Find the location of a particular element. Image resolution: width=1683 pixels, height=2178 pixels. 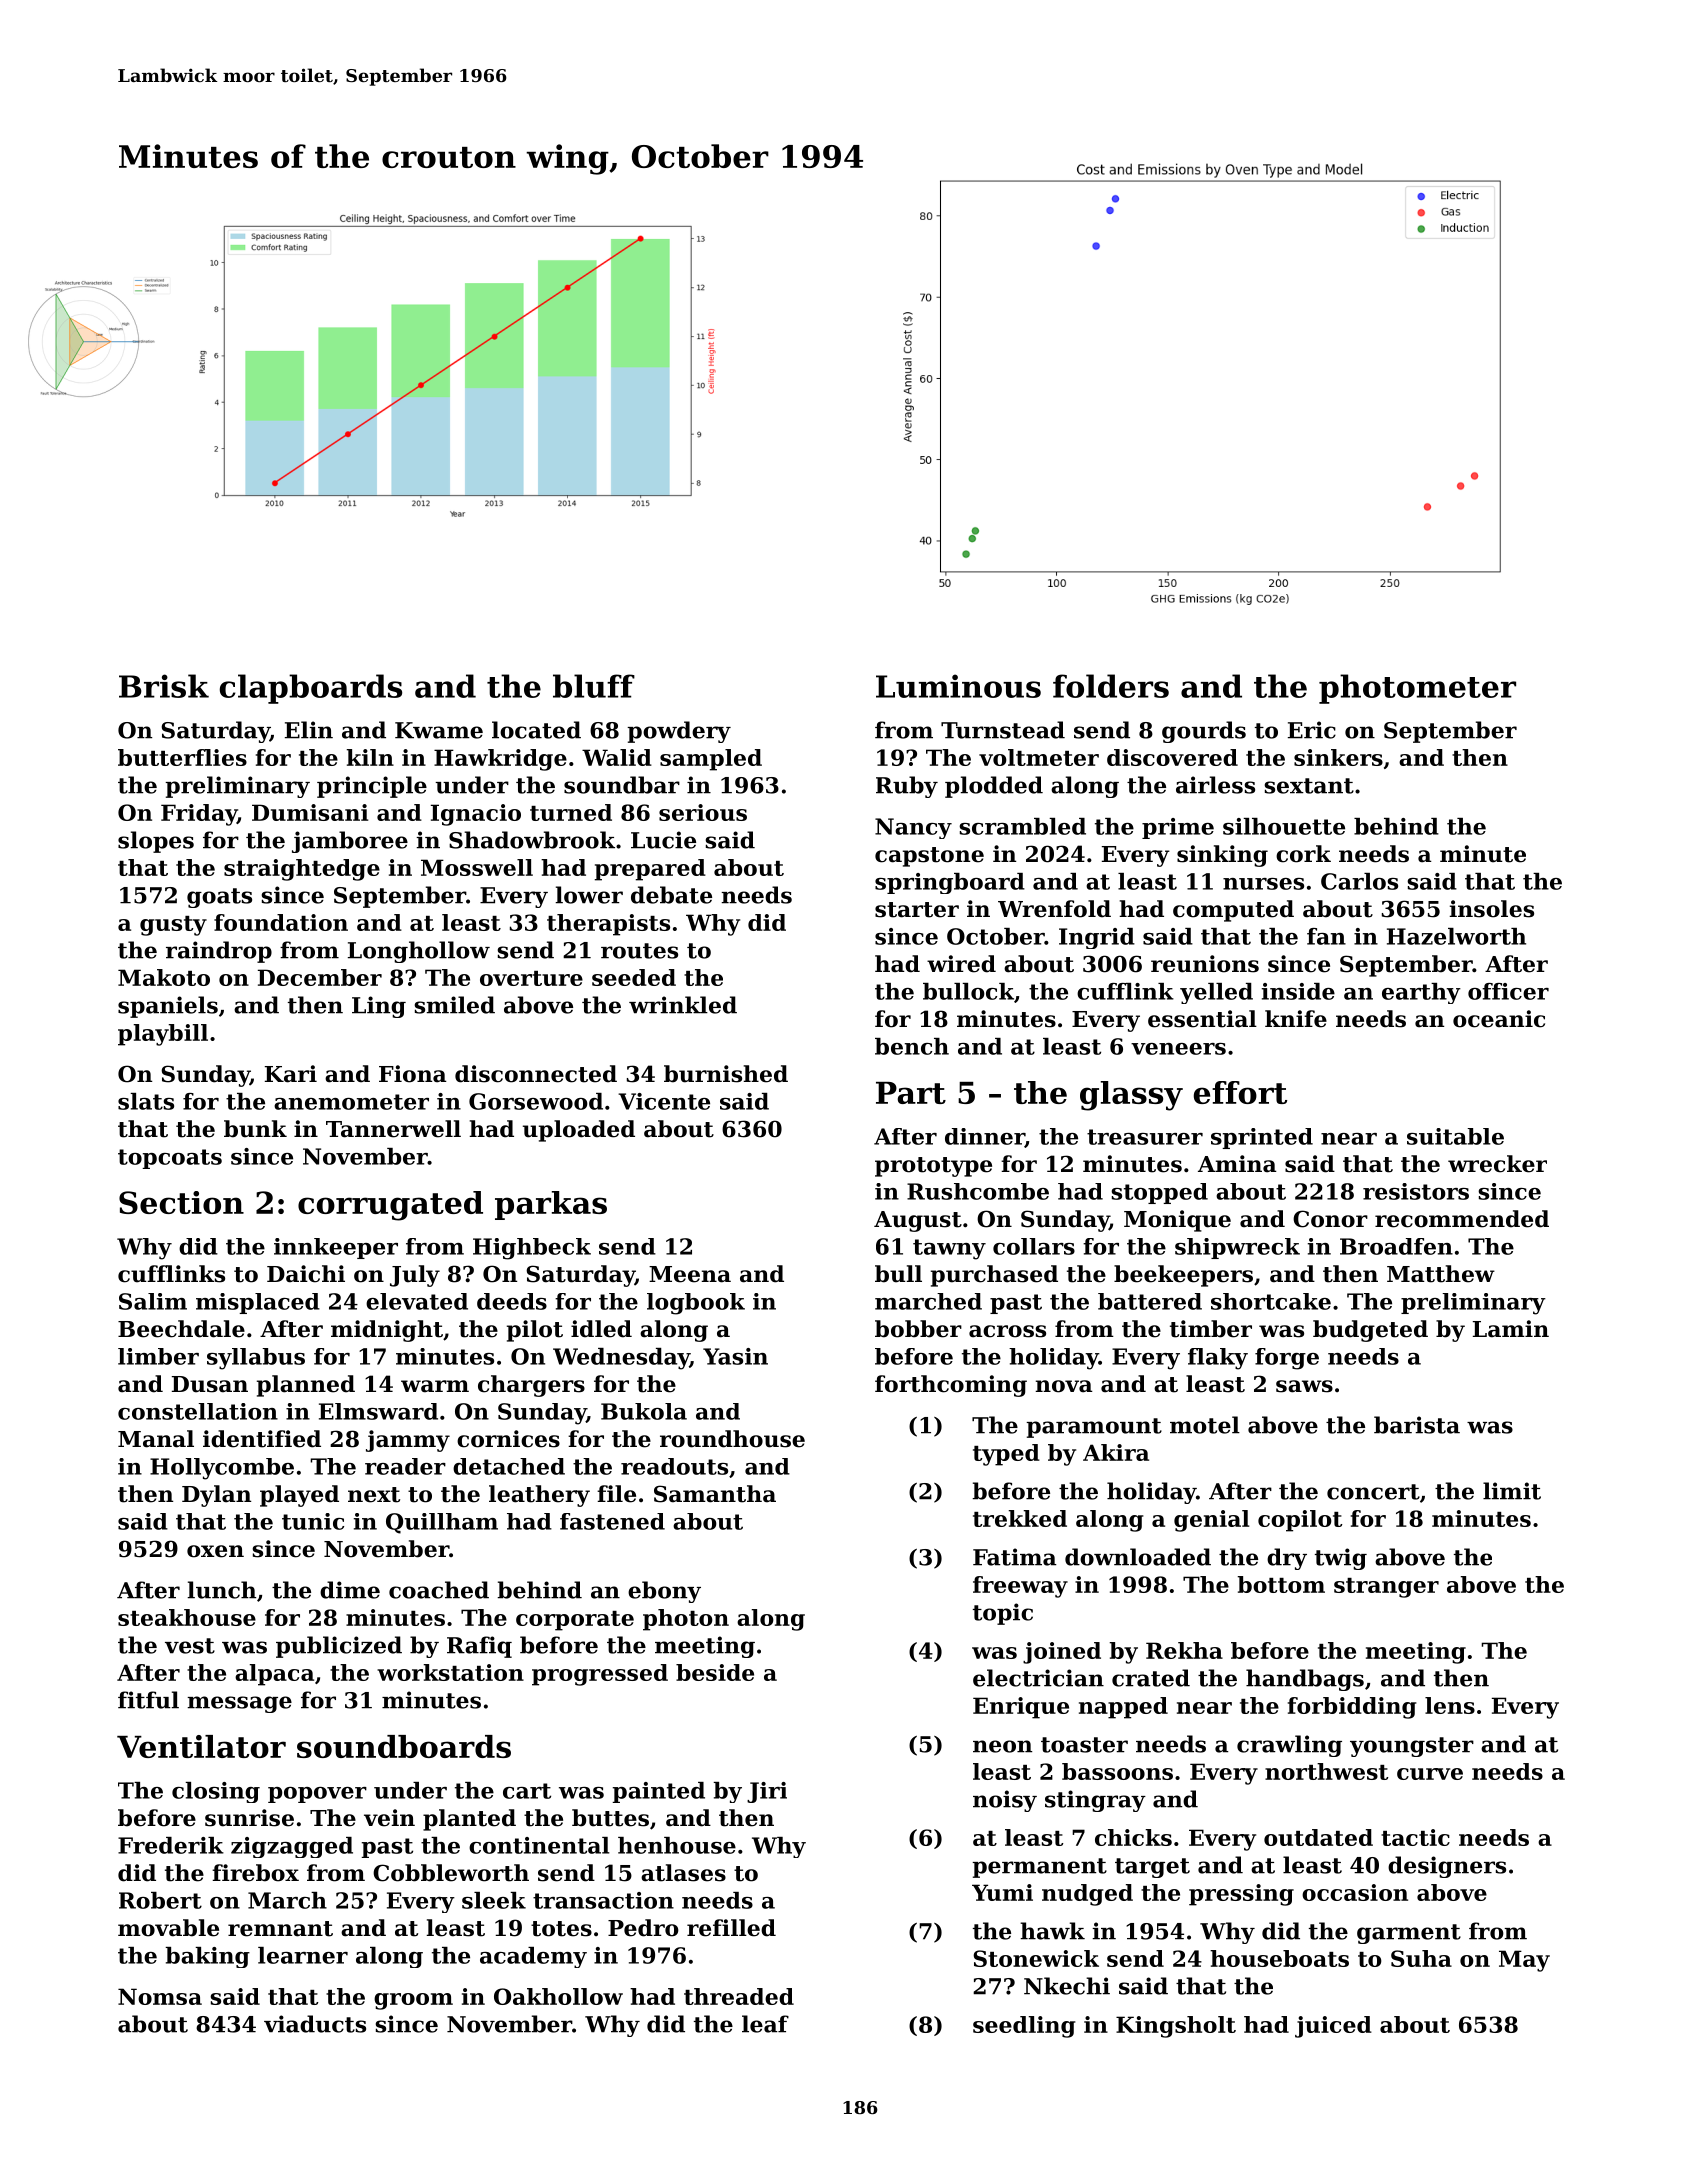

clapboards is located at coordinates (311, 689).
